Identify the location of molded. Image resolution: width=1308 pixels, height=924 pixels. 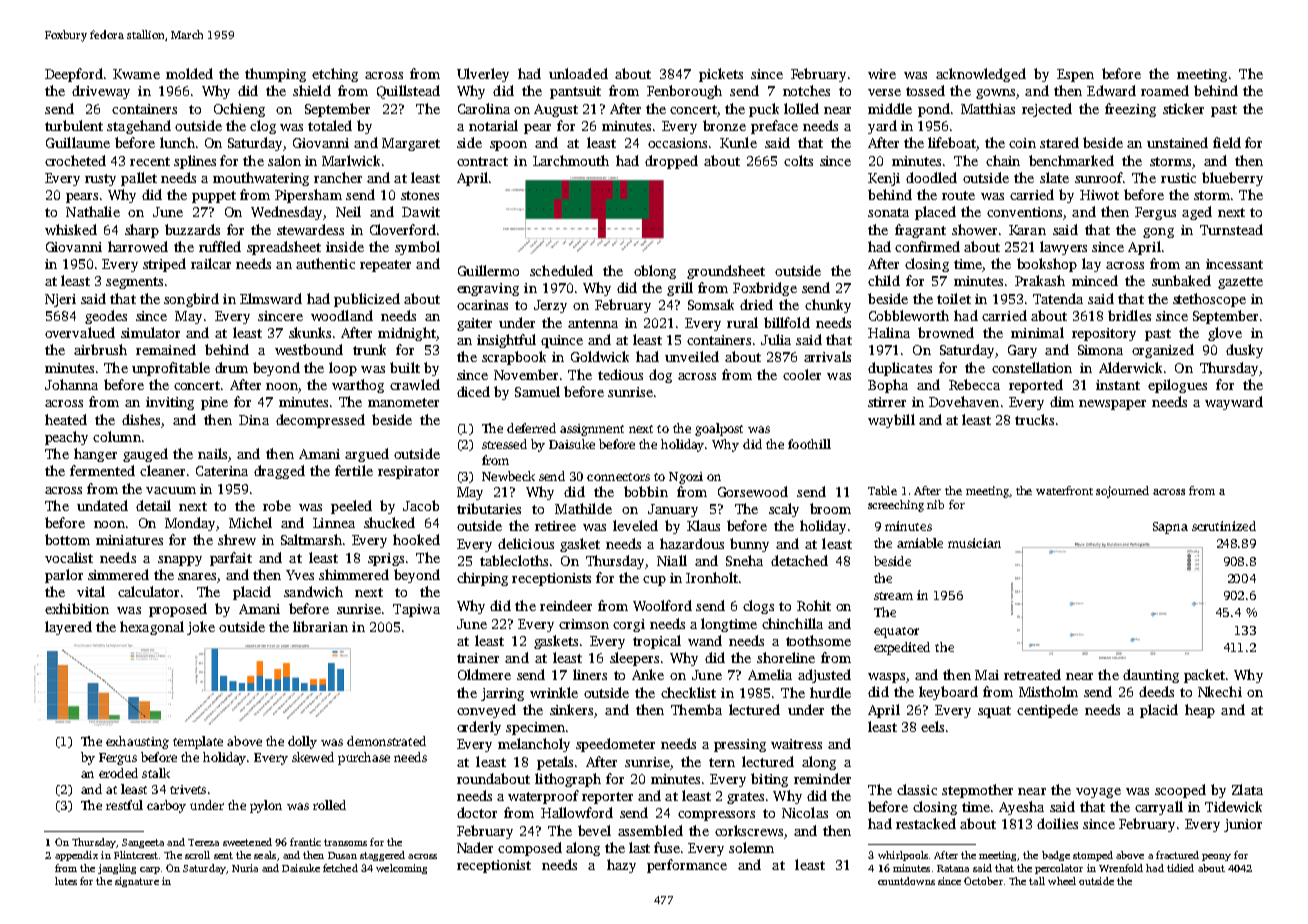
(189, 73).
